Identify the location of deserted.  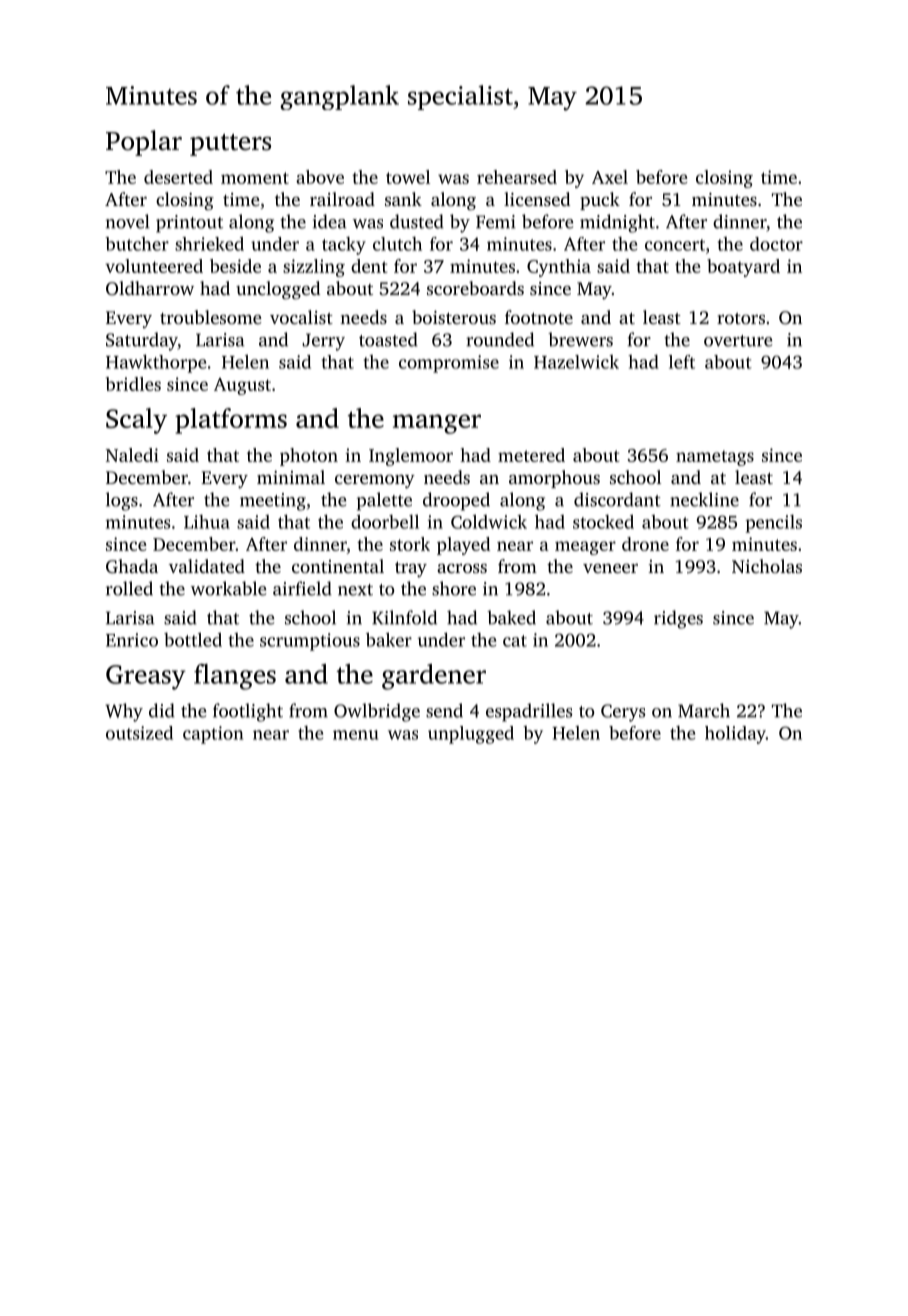
(178, 177).
